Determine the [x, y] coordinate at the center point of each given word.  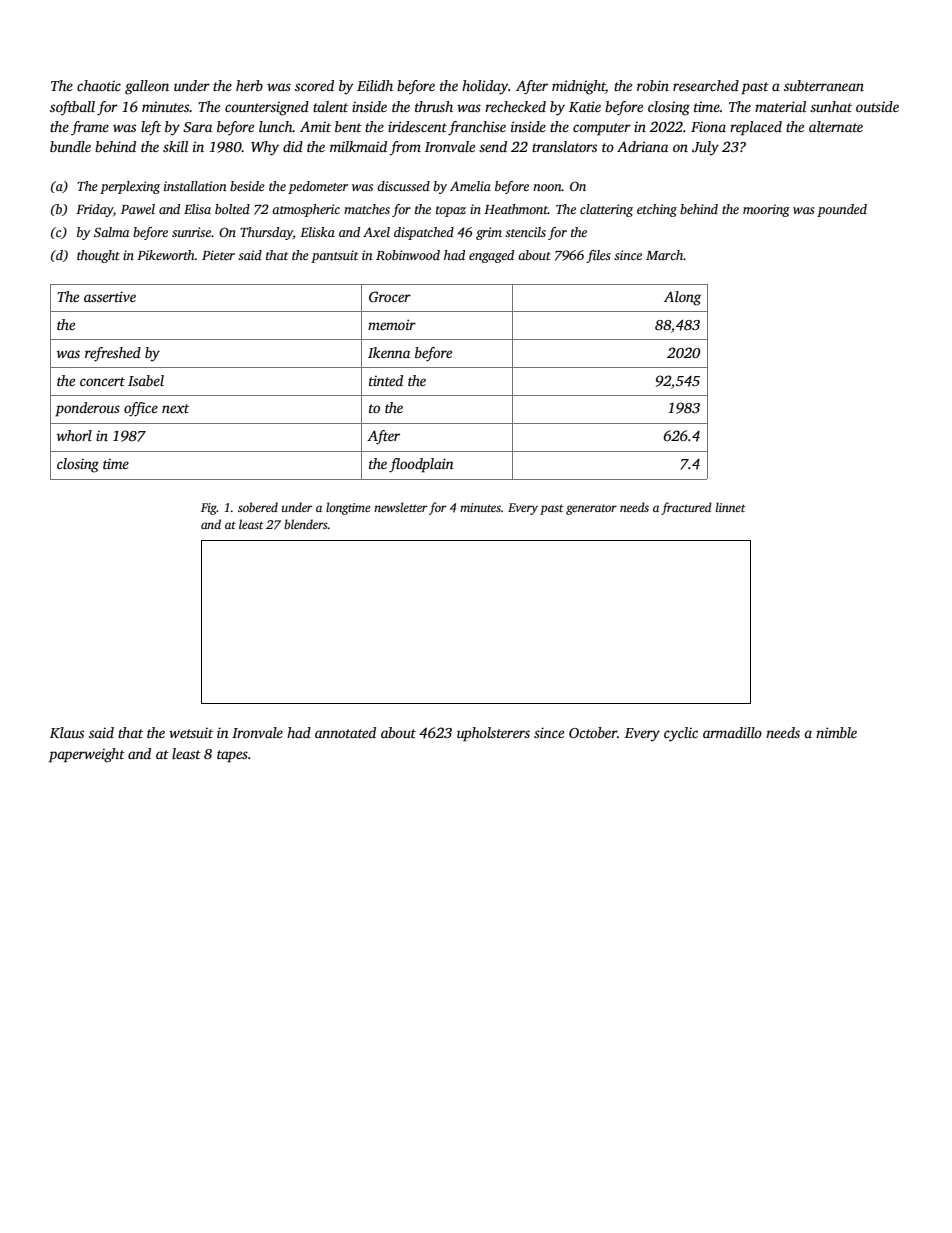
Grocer [390, 296]
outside [877, 106]
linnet [731, 507]
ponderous [87, 409]
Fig [209, 509]
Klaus [67, 732]
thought [98, 256]
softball [72, 108]
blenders [306, 524]
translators [564, 146]
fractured [686, 508]
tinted [386, 380]
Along [682, 298]
